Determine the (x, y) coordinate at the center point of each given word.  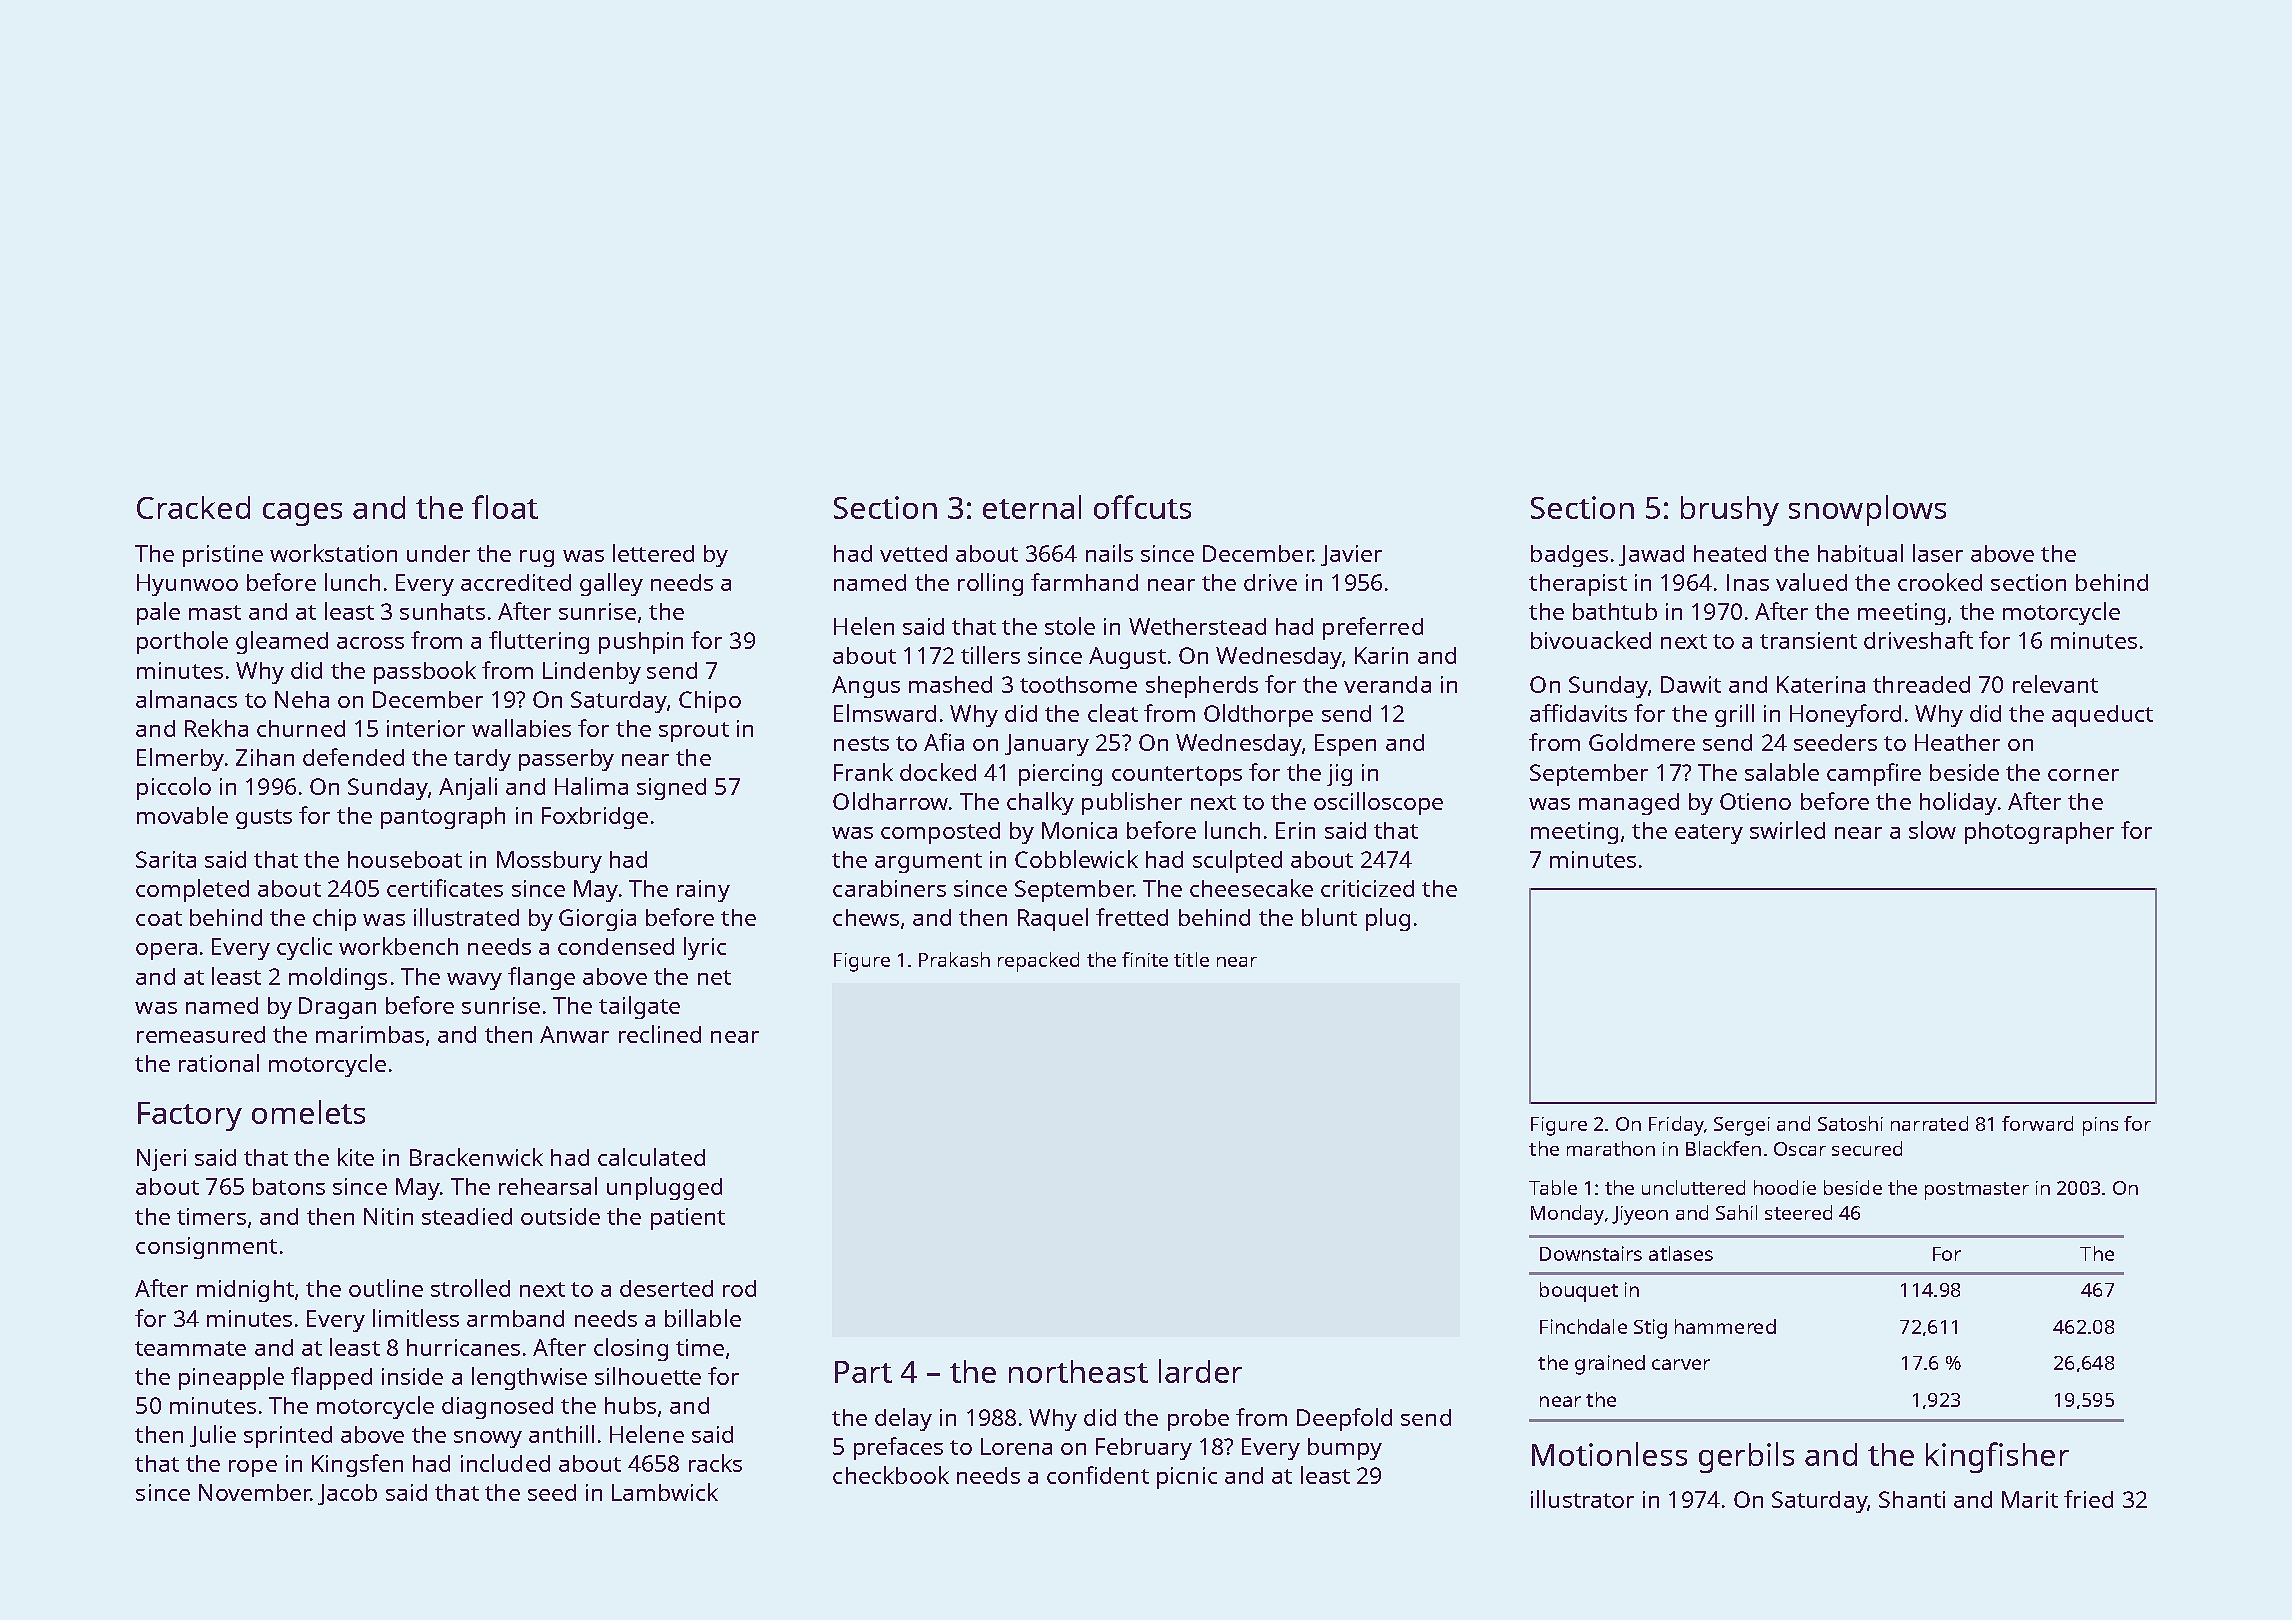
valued (1811, 582)
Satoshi (1850, 1123)
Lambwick (665, 1492)
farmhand (1084, 582)
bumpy (1345, 1449)
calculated (651, 1157)
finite (1145, 959)
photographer (2039, 833)
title (1191, 959)
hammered (1725, 1326)
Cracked (193, 507)
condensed (616, 946)
